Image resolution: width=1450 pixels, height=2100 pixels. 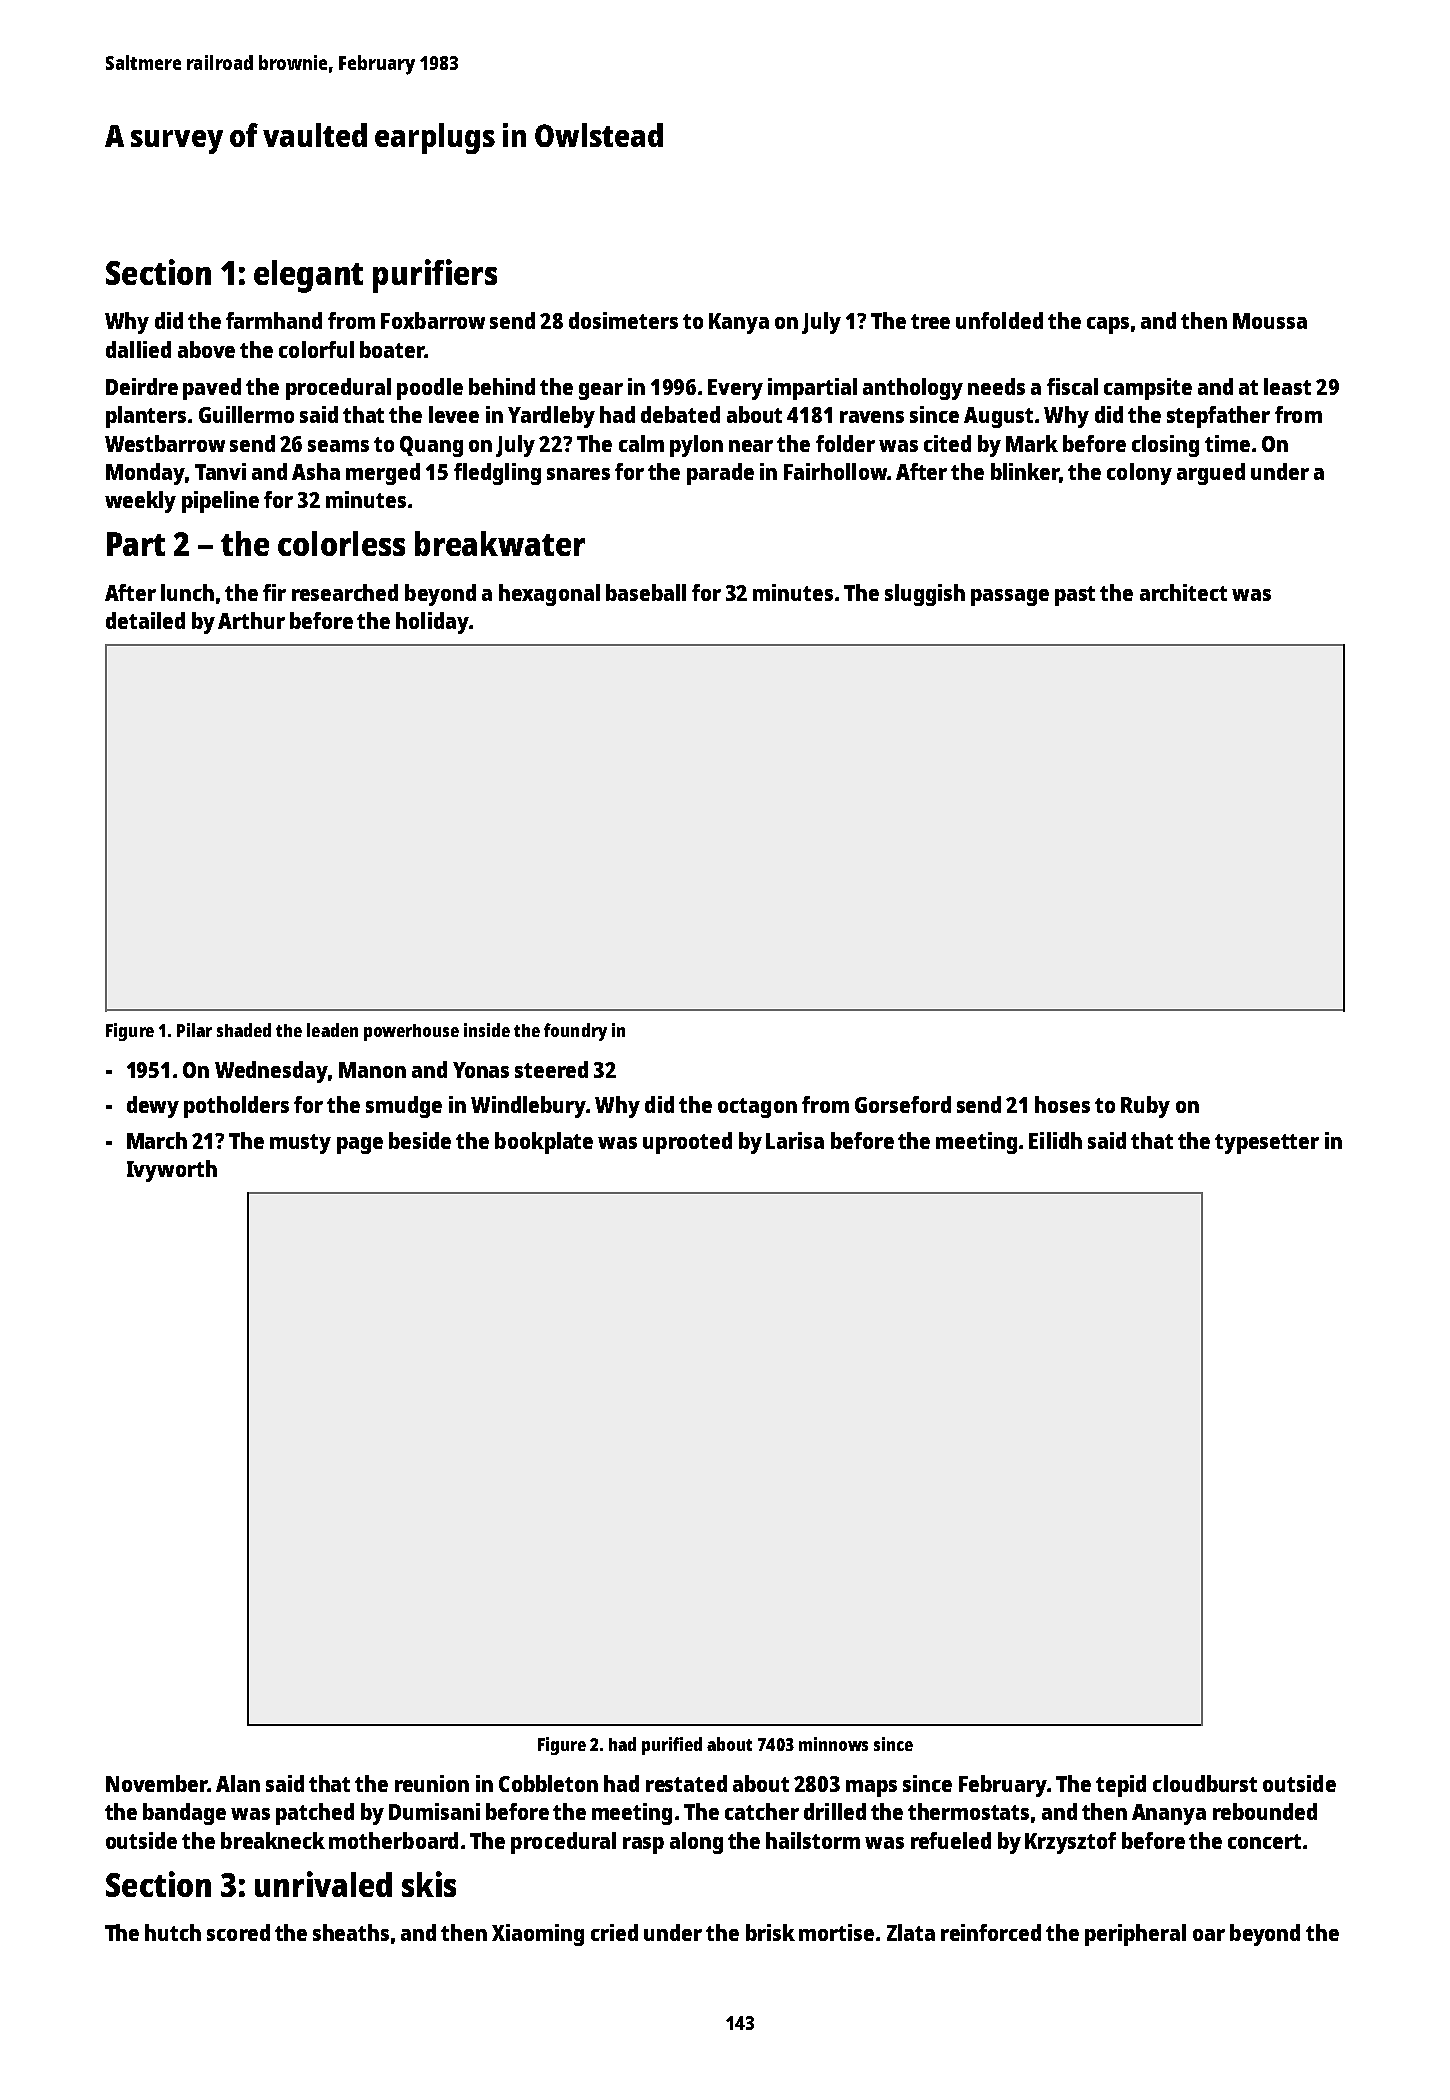 What do you see at coordinates (308, 276) in the page?
I see `elegant` at bounding box center [308, 276].
